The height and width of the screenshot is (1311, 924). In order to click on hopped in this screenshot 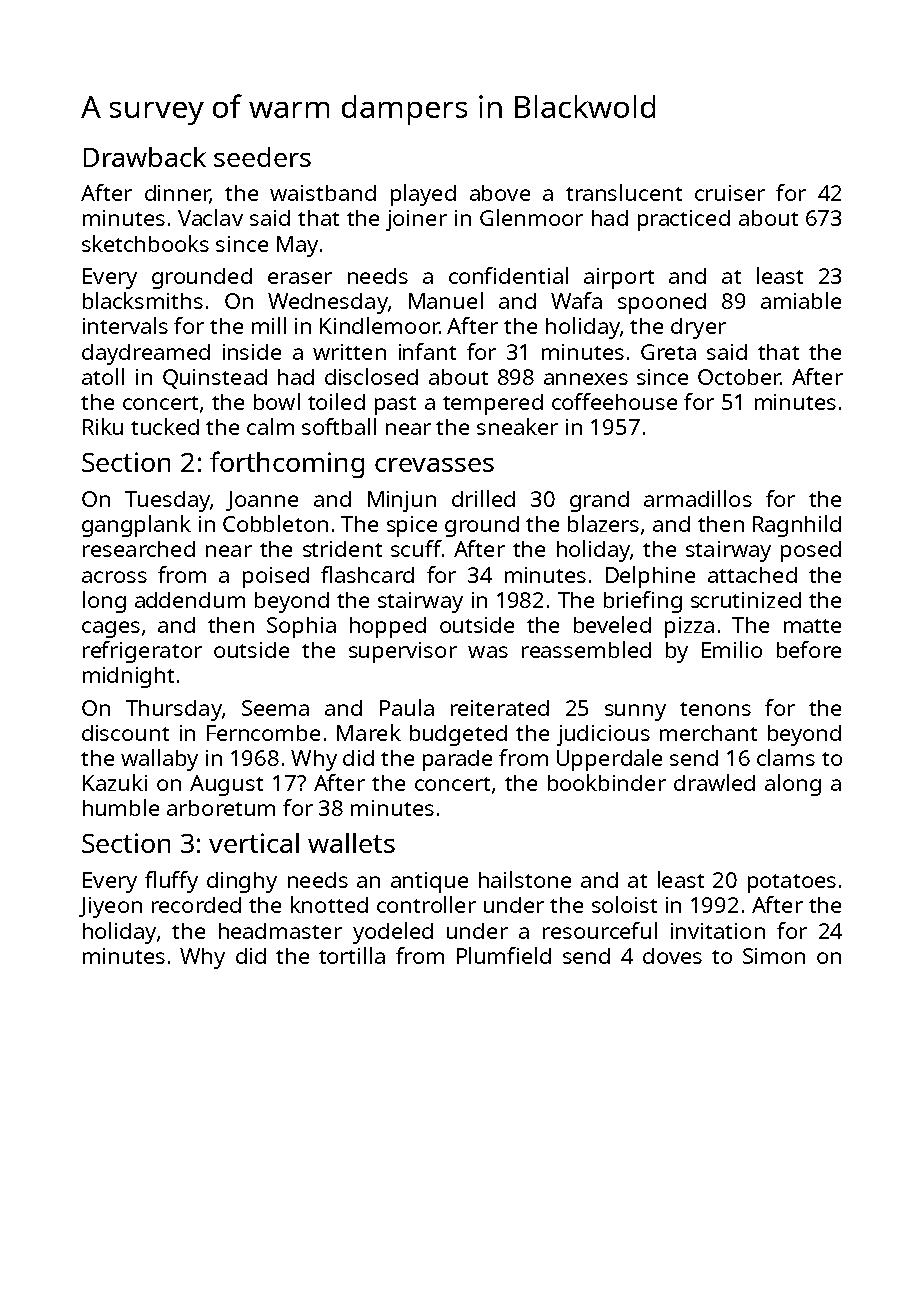, I will do `click(388, 627)`.
